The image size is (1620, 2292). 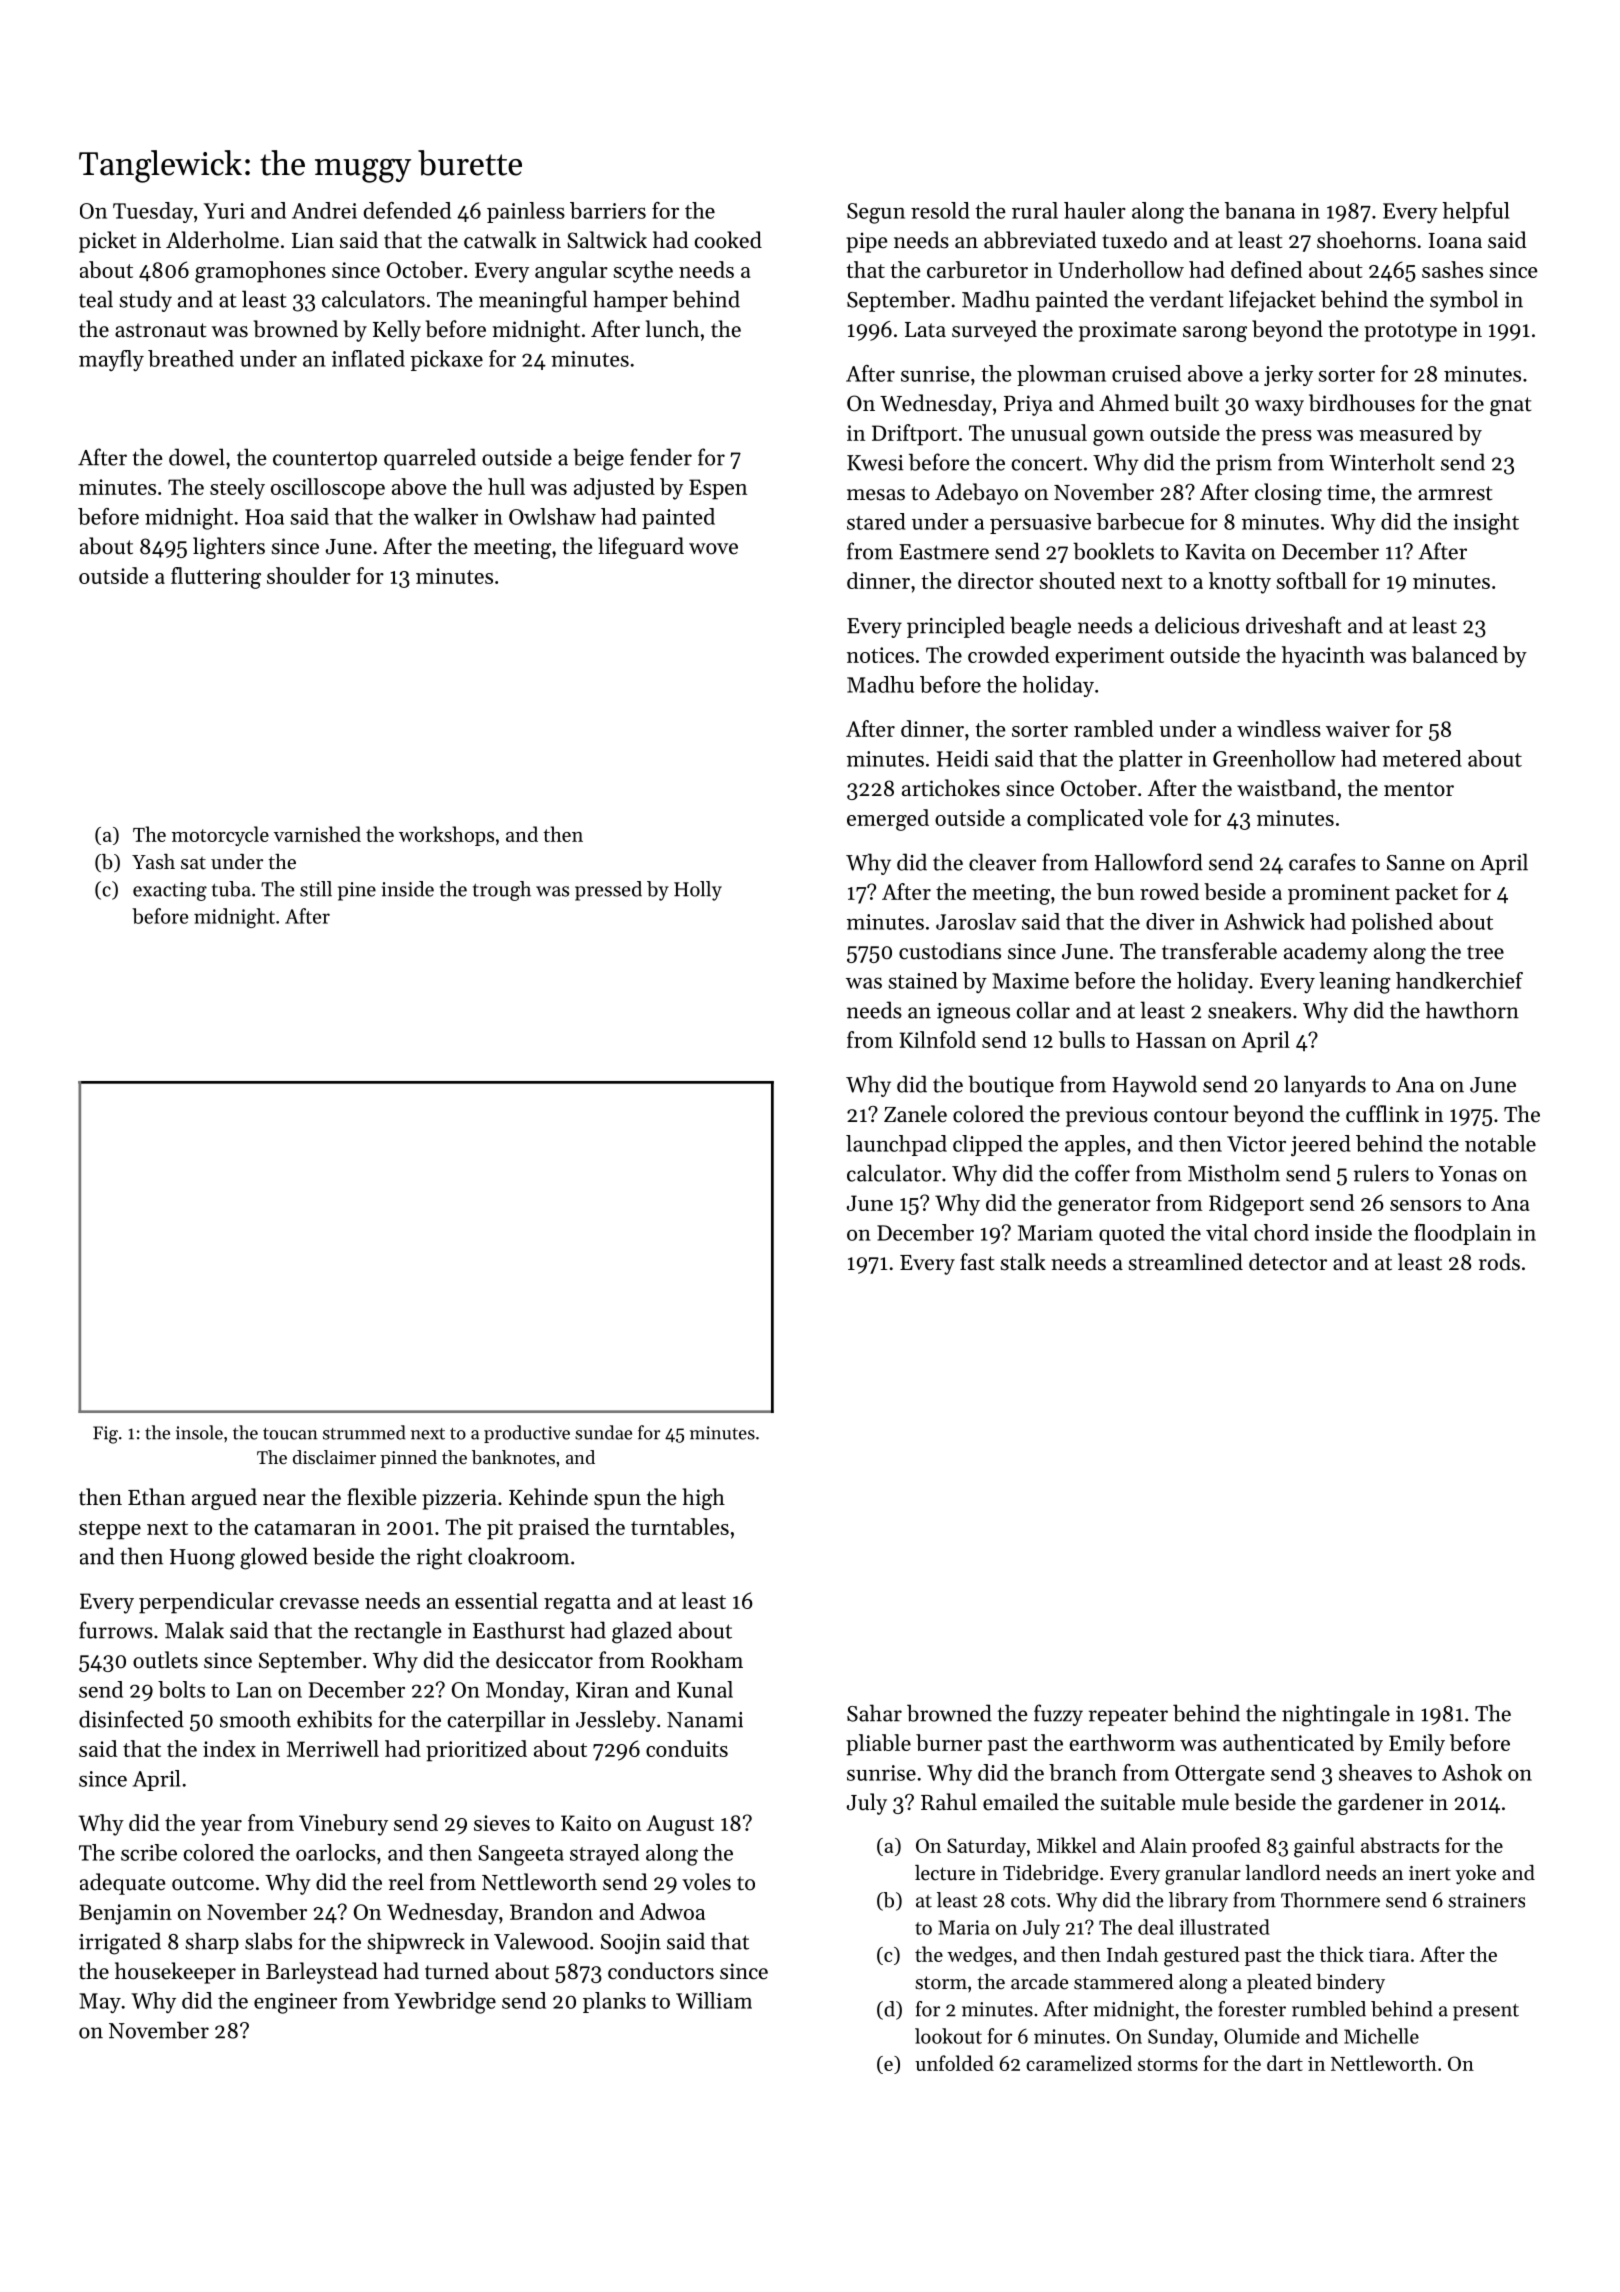 What do you see at coordinates (153, 862) in the document?
I see `Yash` at bounding box center [153, 862].
